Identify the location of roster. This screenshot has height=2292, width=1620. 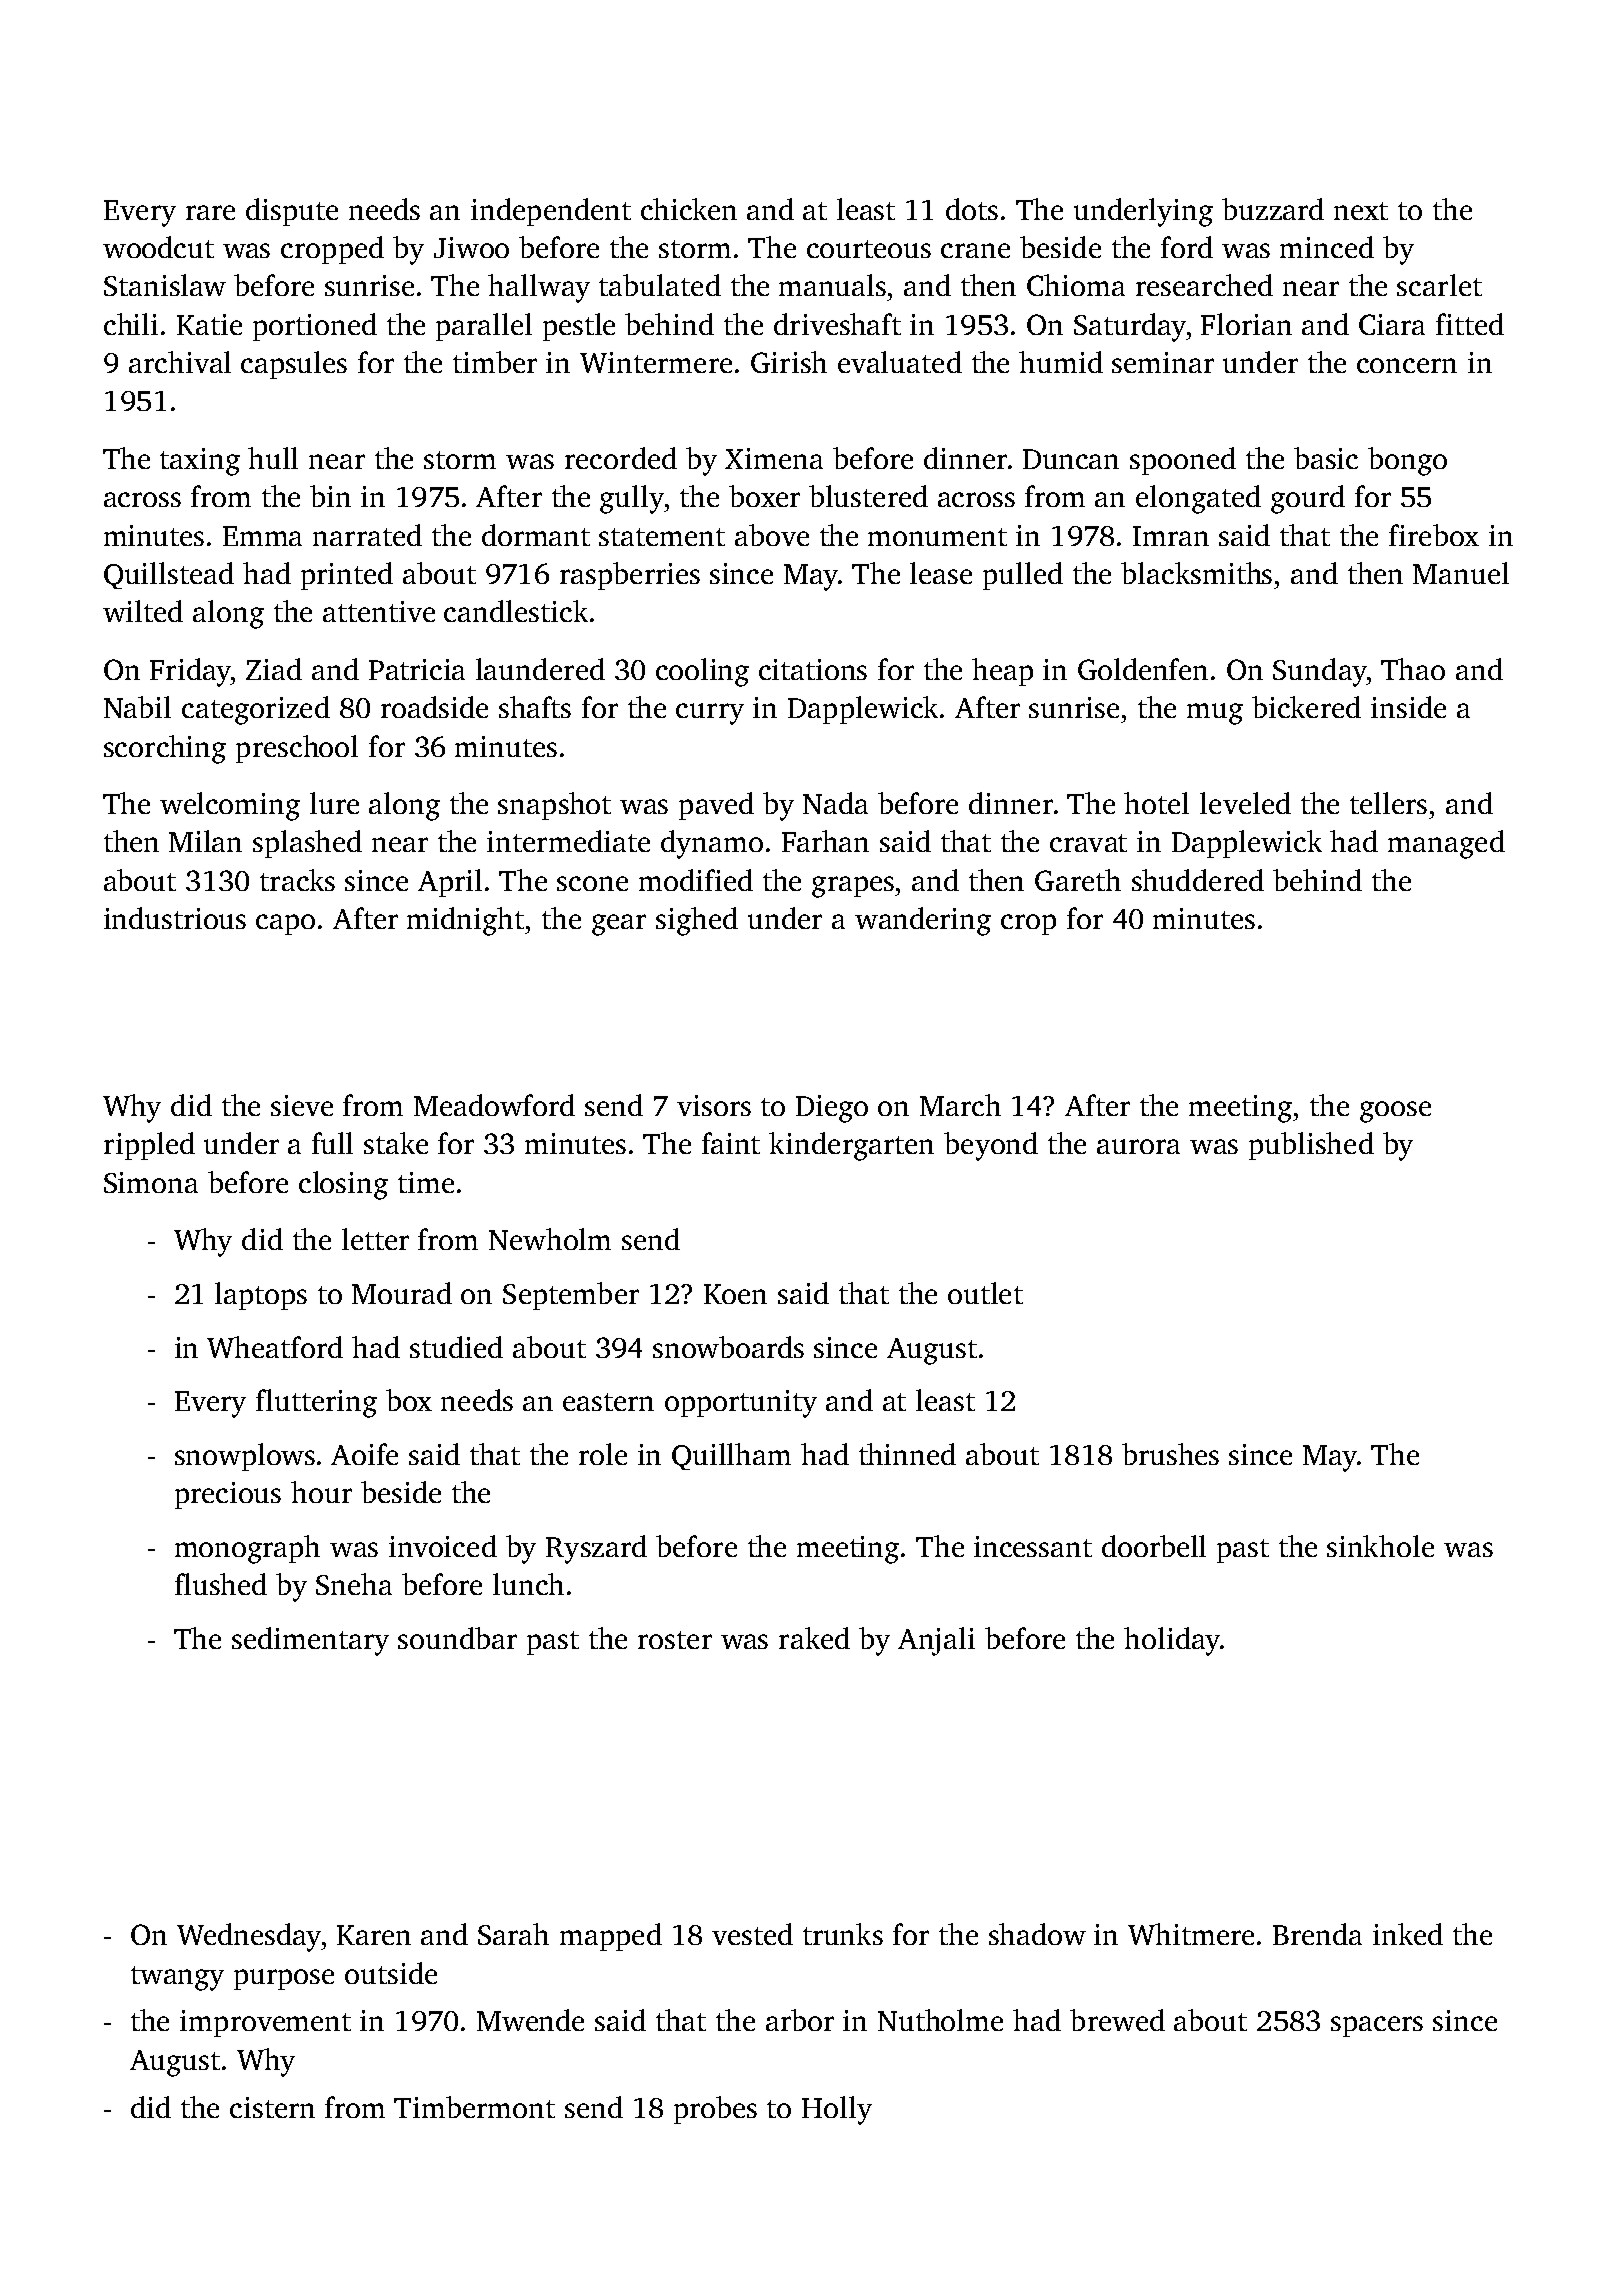
(675, 1640).
